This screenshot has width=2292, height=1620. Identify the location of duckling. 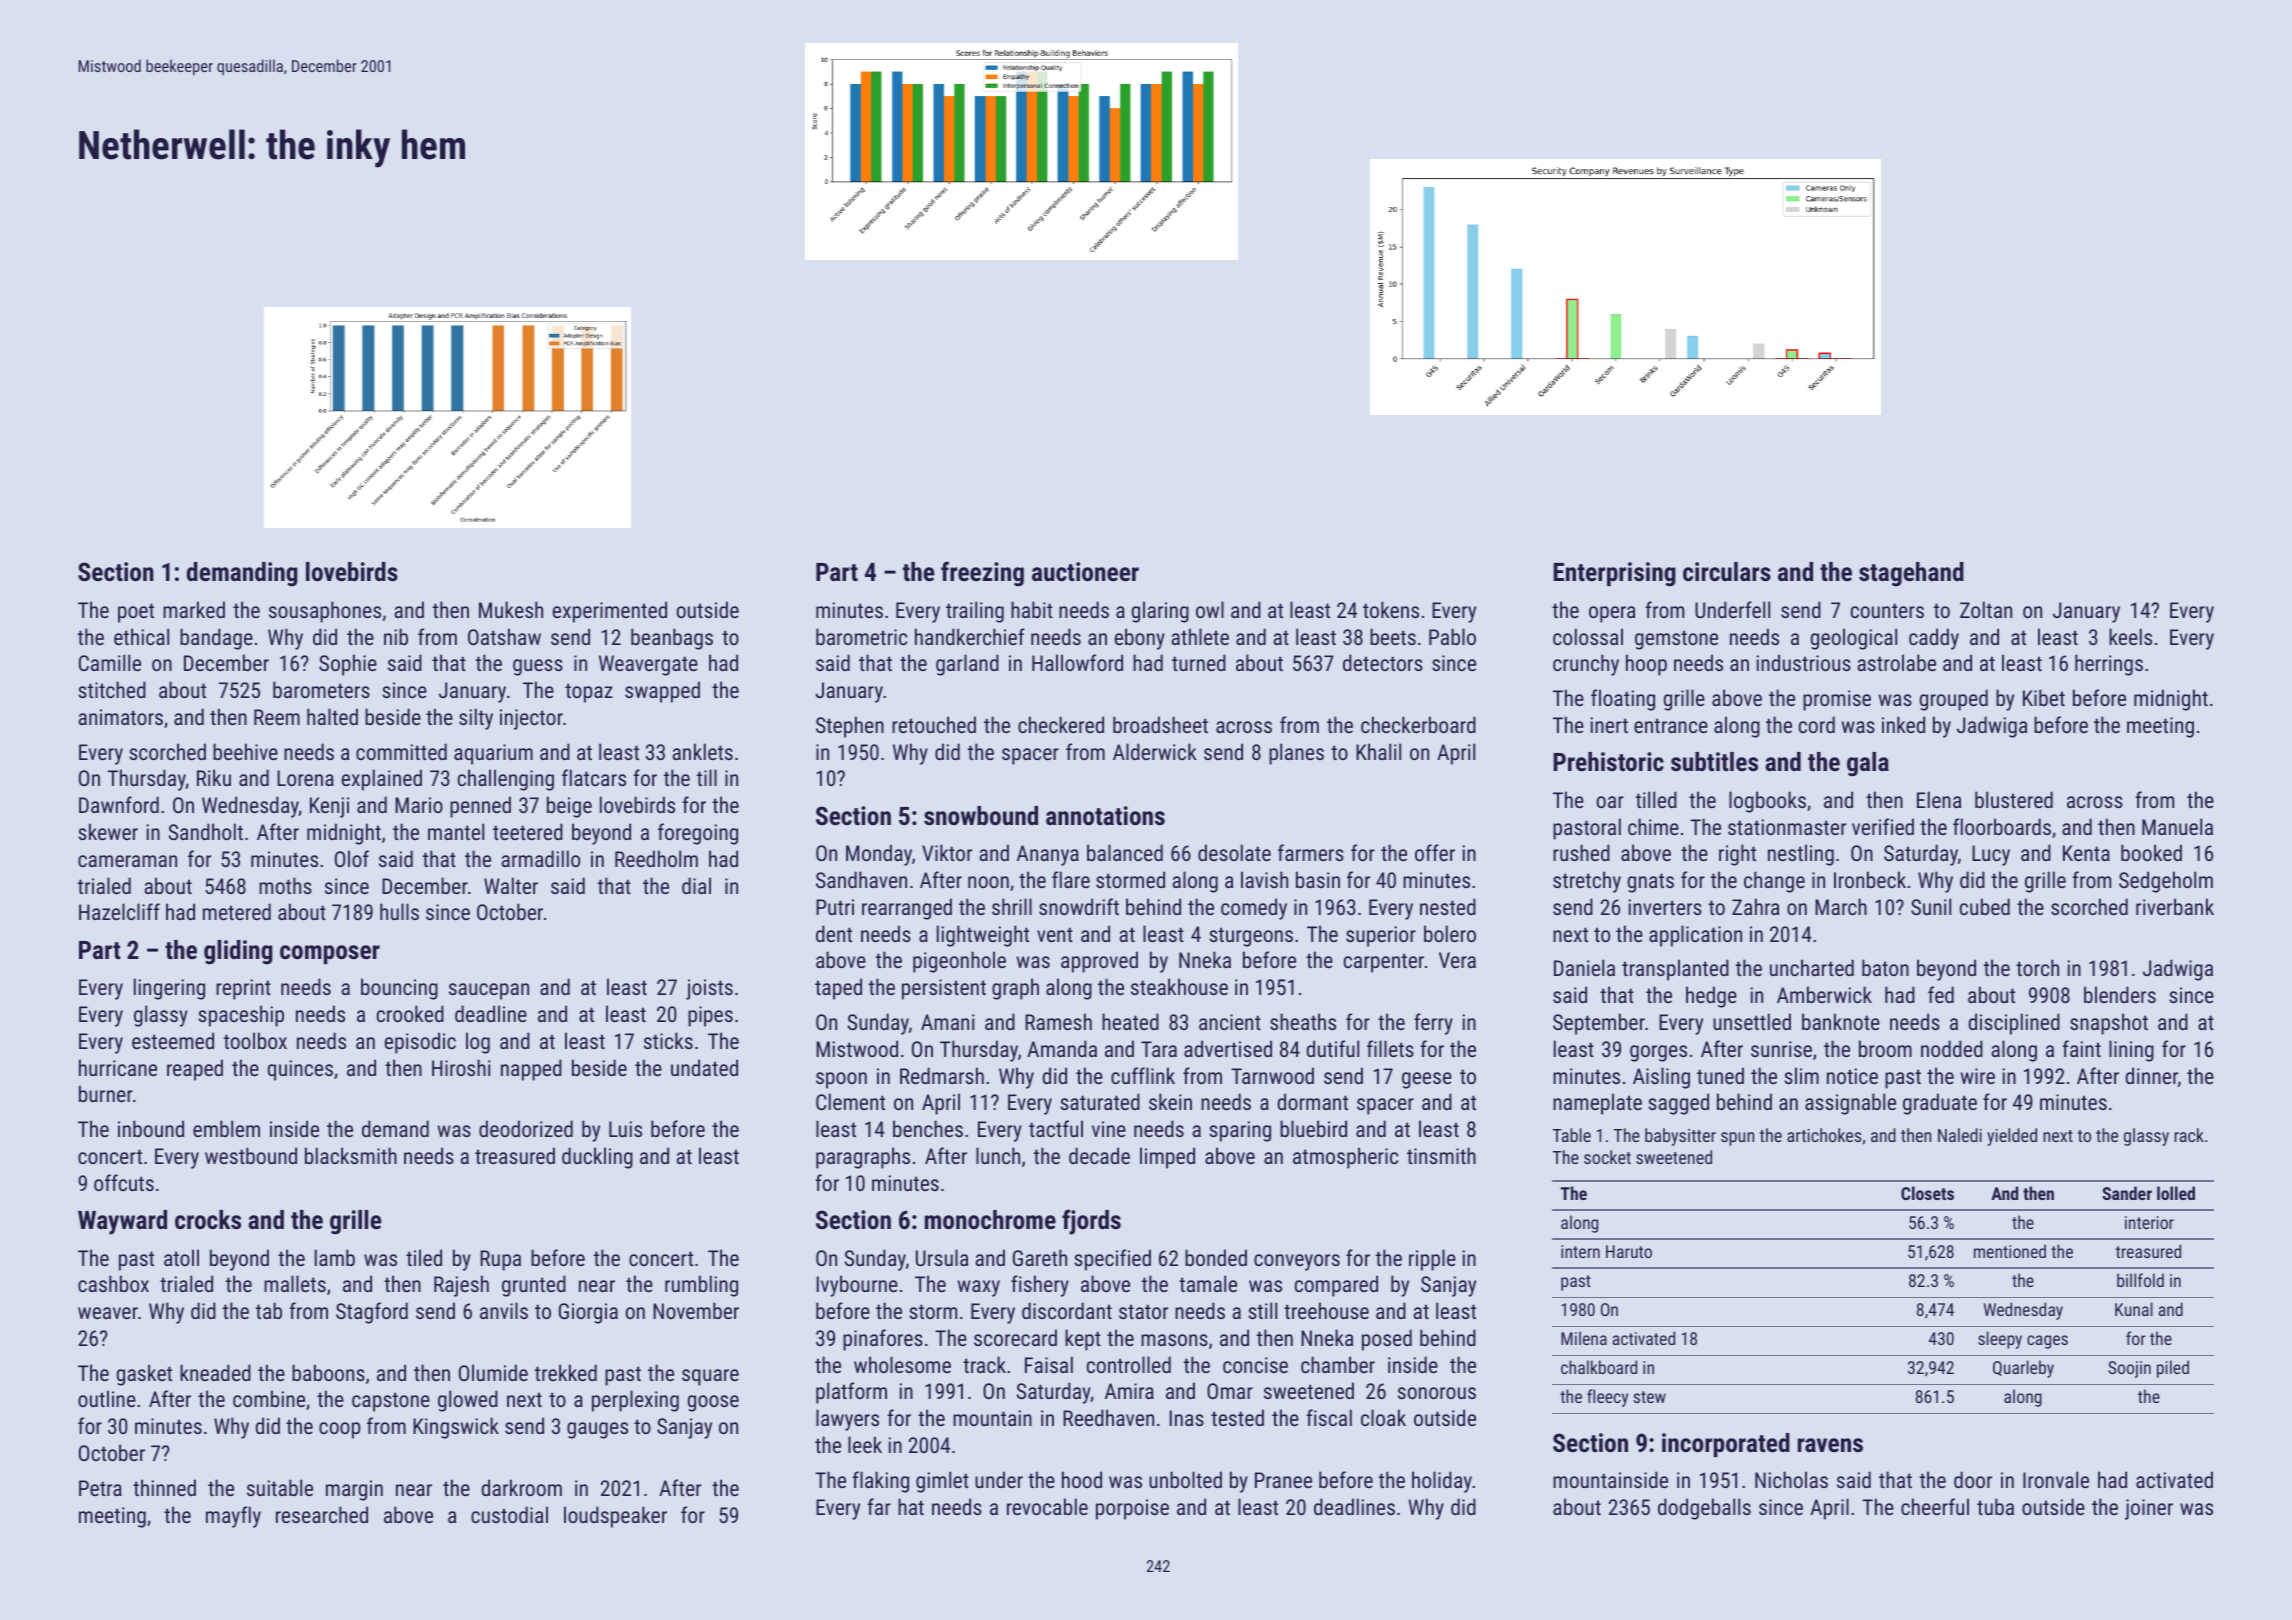
(597, 1158).
